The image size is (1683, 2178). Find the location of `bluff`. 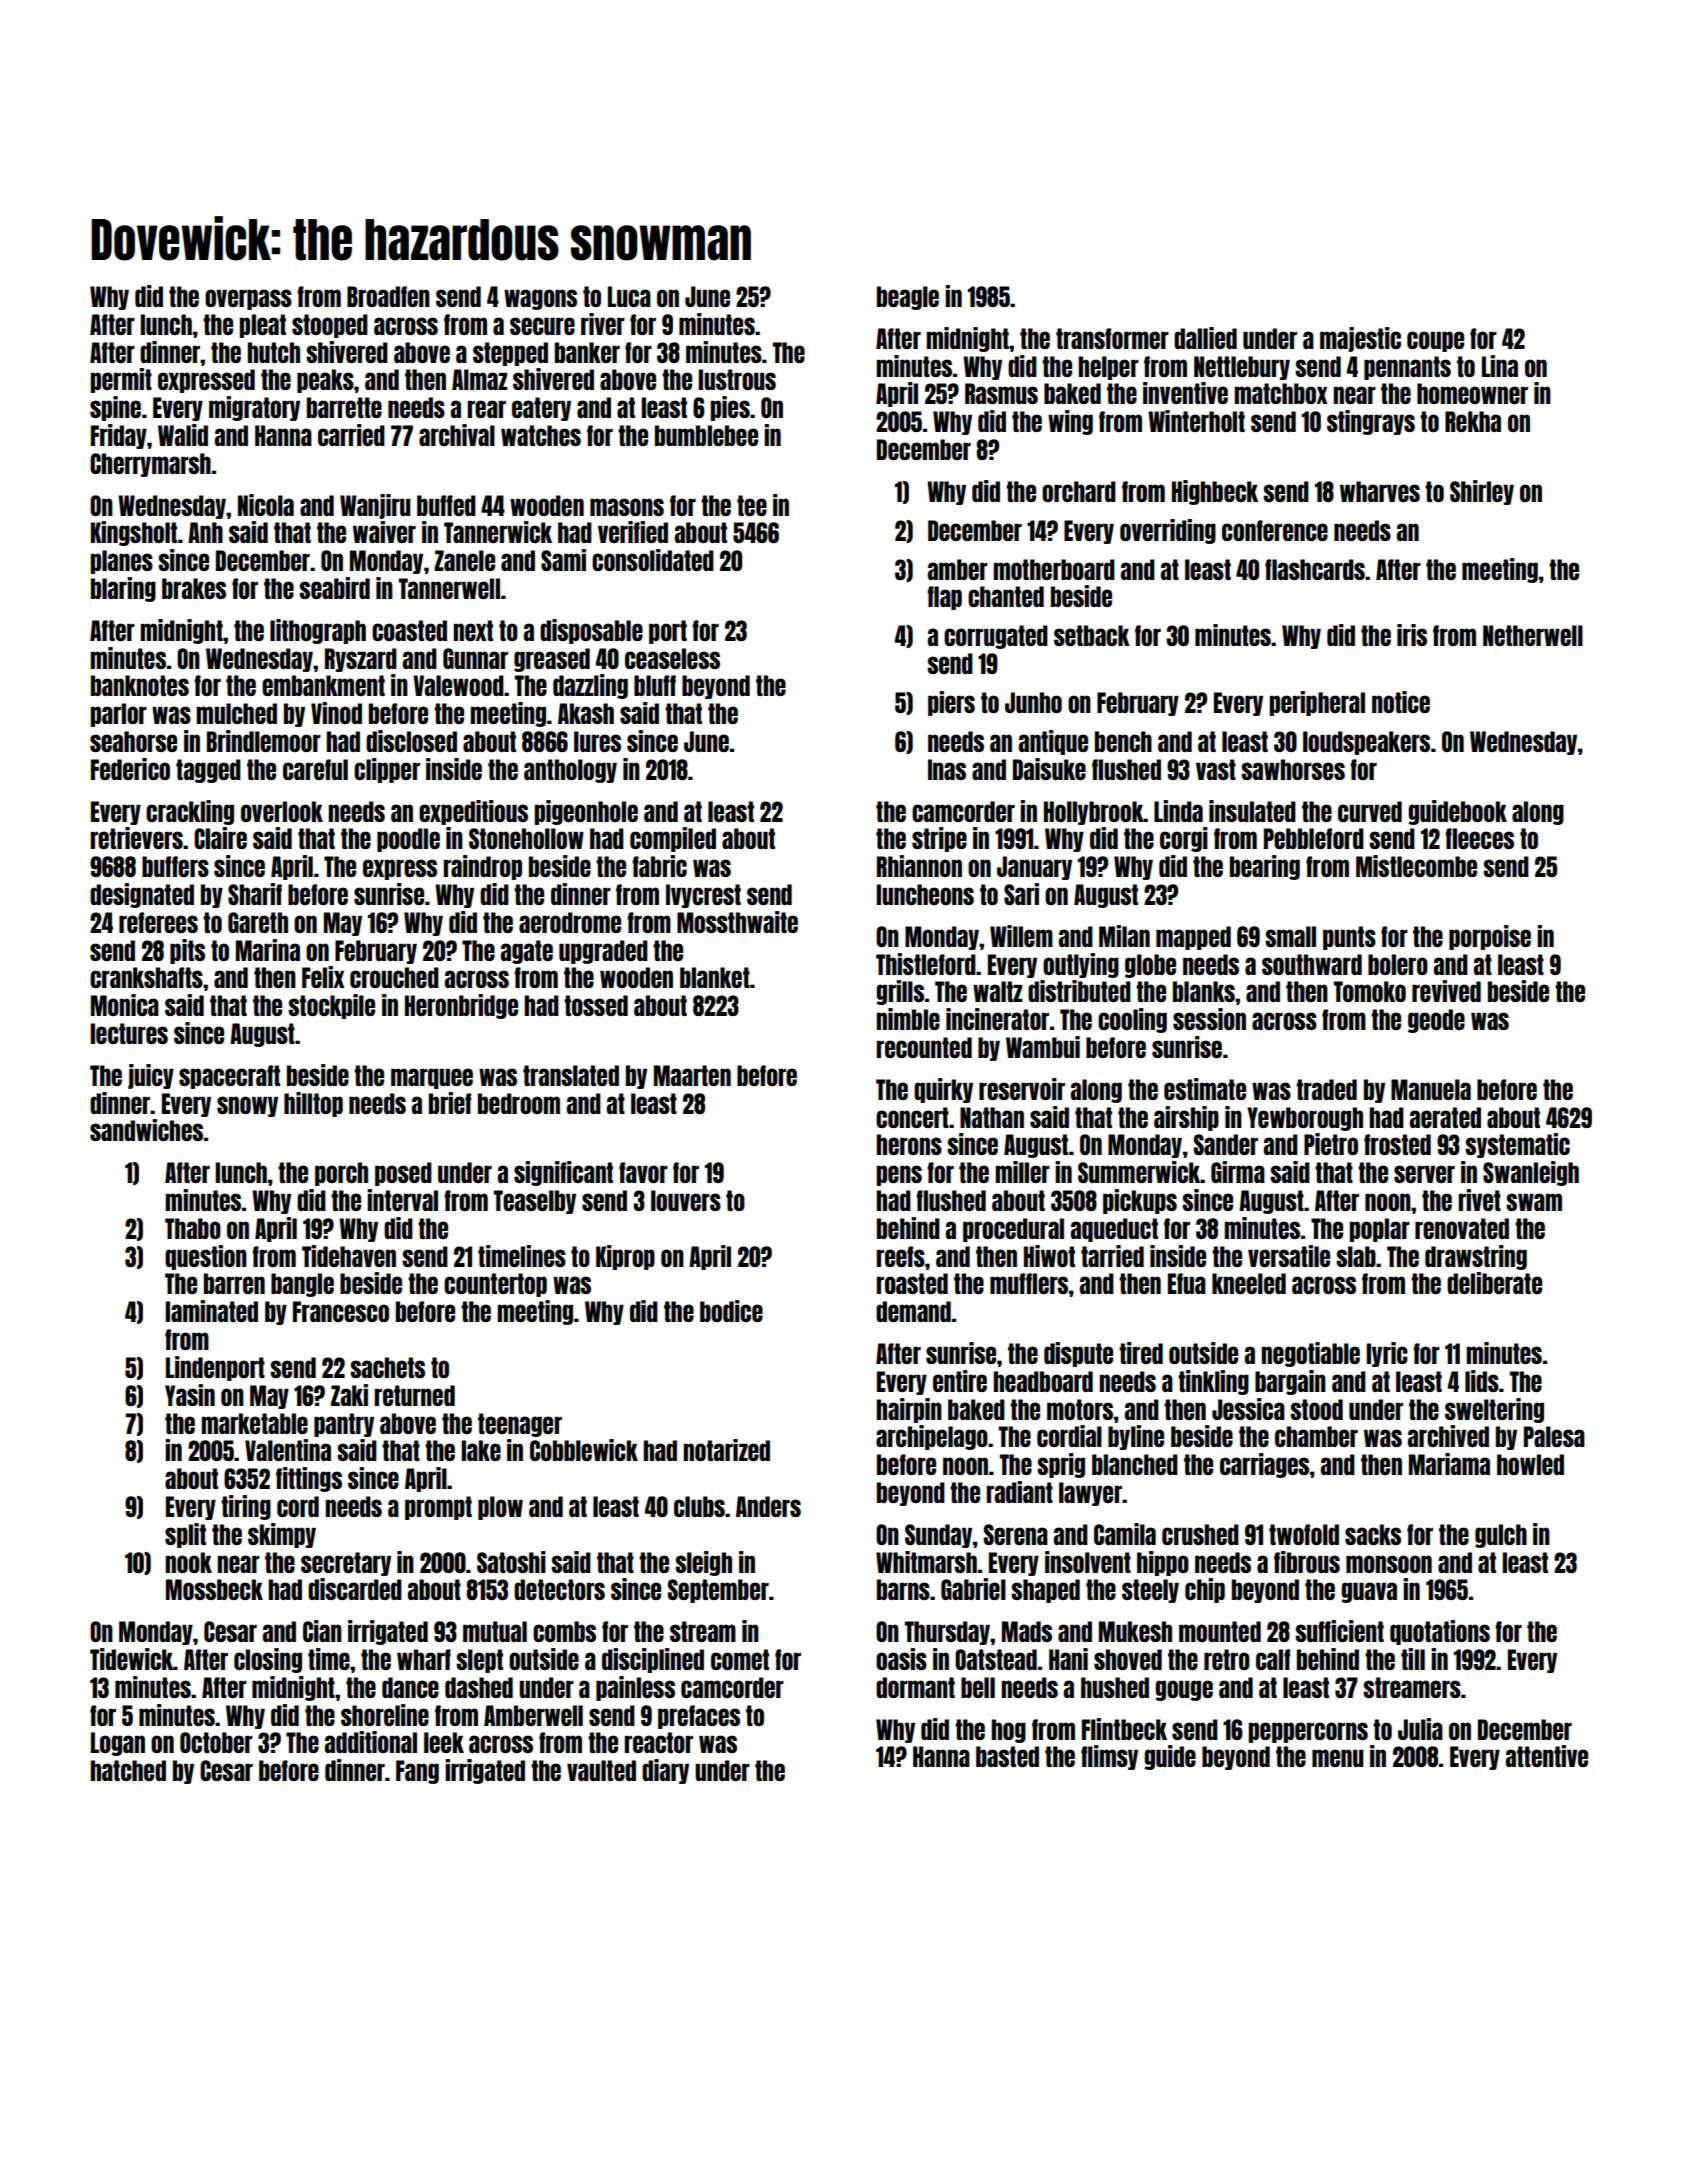

bluff is located at coordinates (655, 685).
